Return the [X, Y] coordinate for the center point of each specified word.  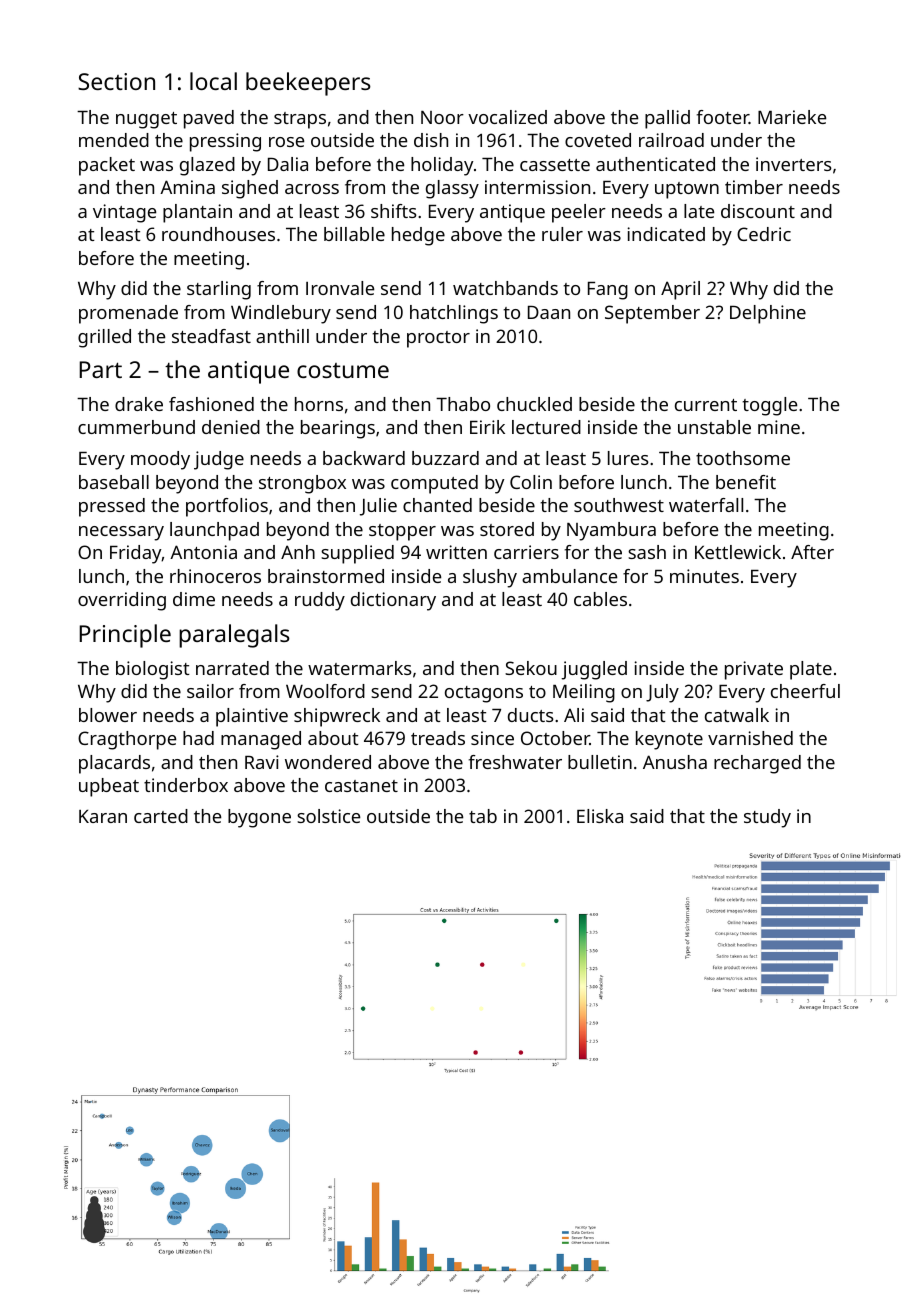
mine [779, 427]
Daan [549, 312]
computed [434, 484]
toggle [769, 406]
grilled [104, 338]
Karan [103, 816]
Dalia [288, 164]
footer [723, 117]
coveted [598, 140]
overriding [122, 601]
